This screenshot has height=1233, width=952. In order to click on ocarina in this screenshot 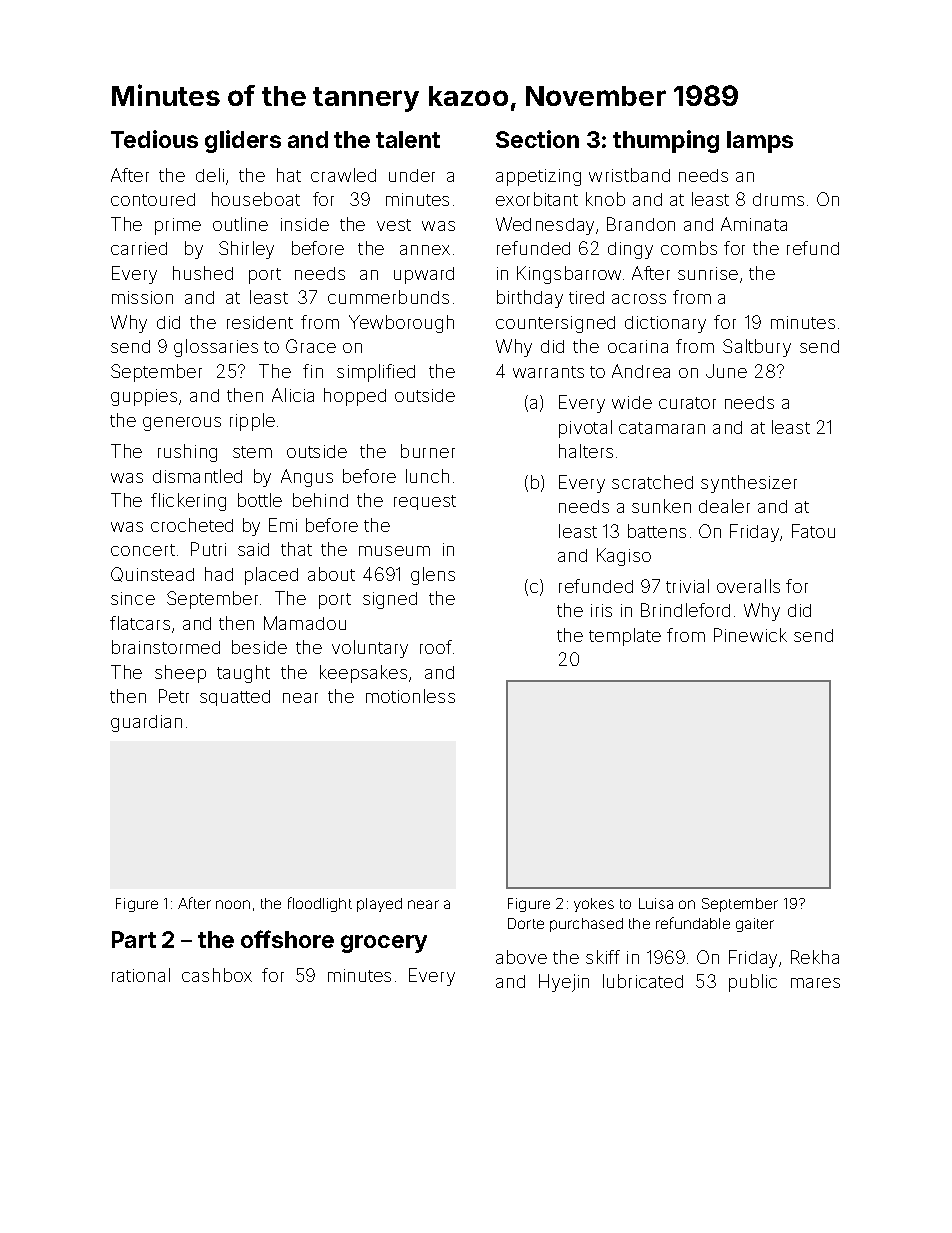, I will do `click(638, 346)`.
